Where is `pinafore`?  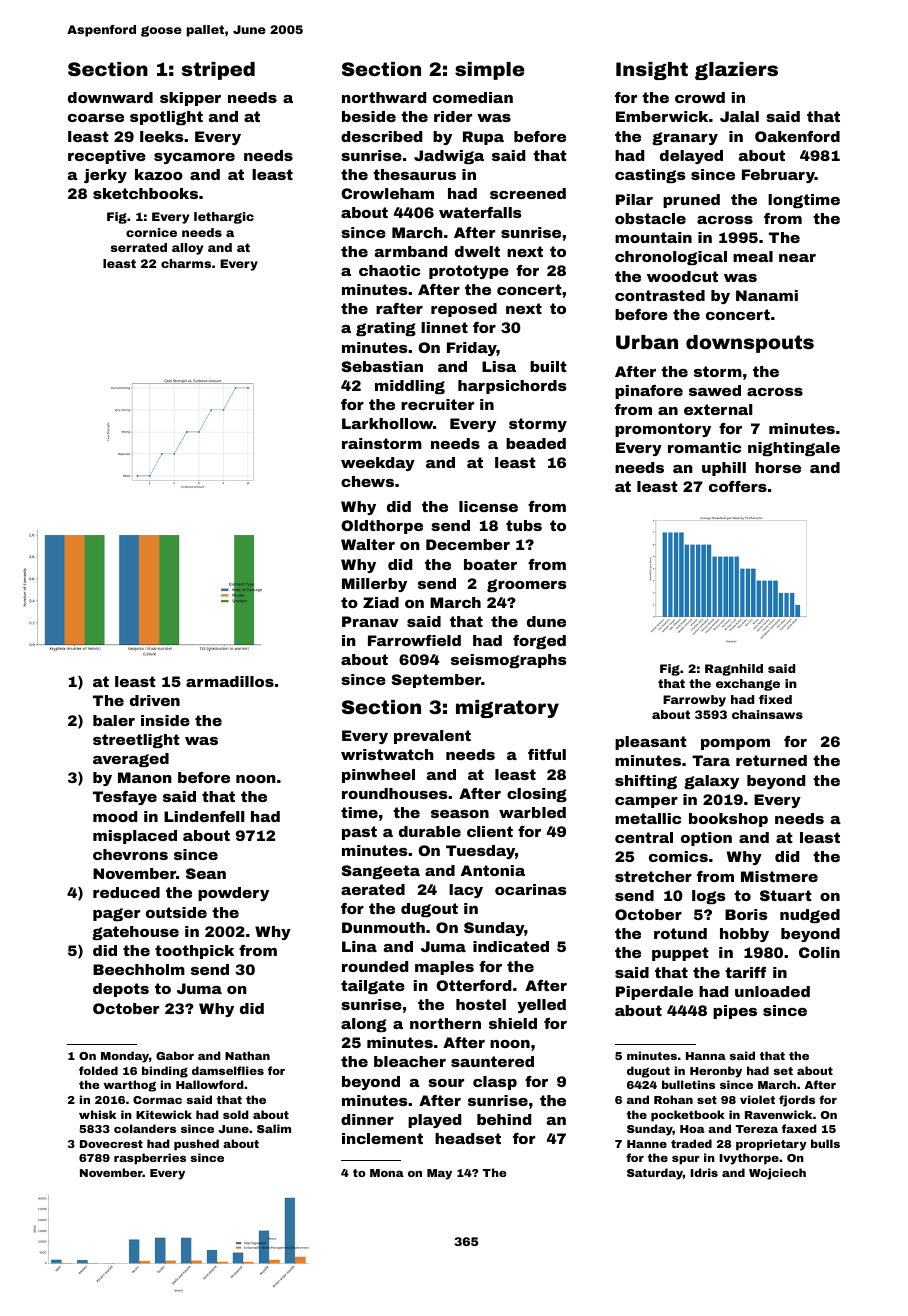
pinafore is located at coordinates (649, 392).
